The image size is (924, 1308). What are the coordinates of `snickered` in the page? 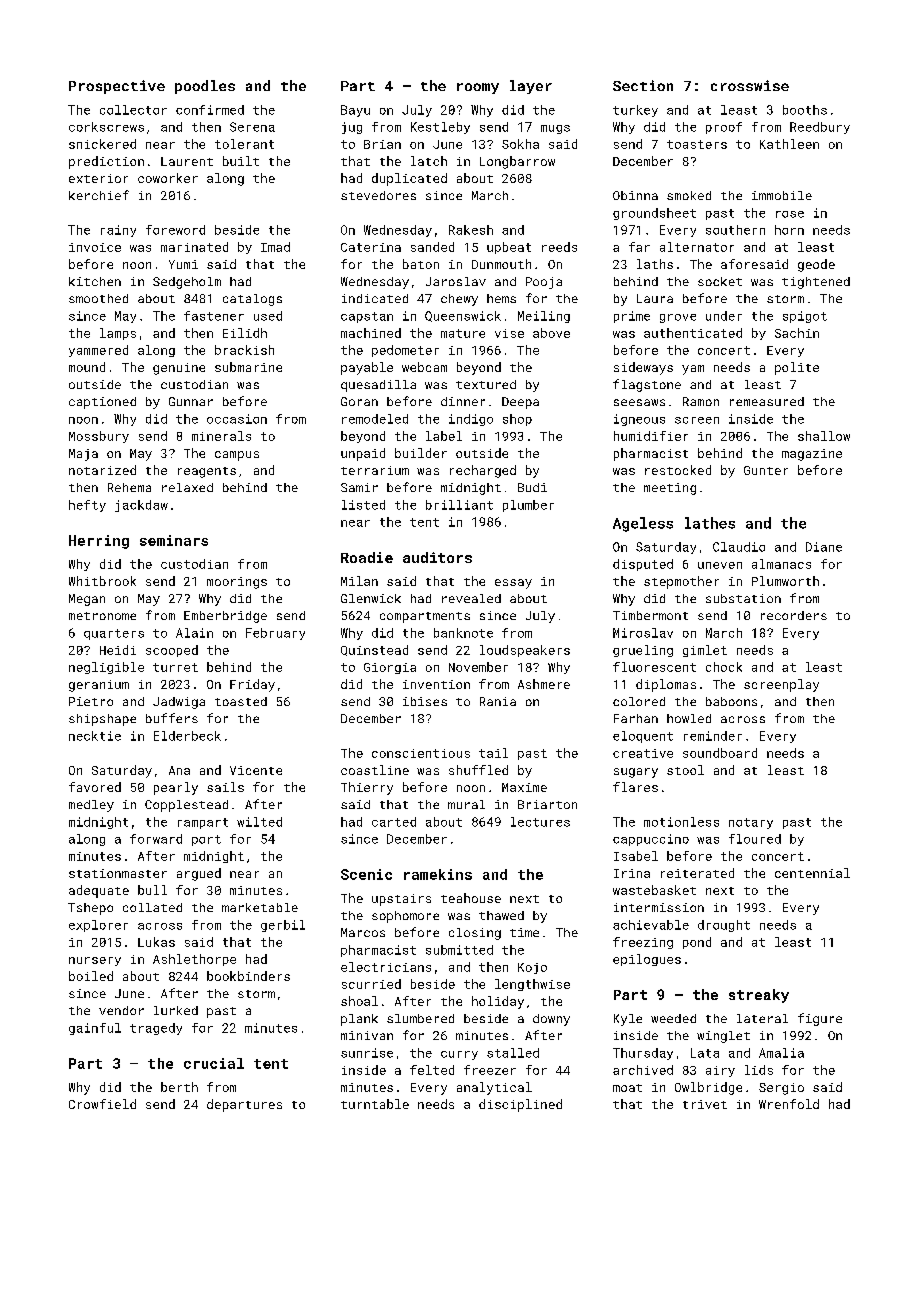 It's located at (102, 144).
